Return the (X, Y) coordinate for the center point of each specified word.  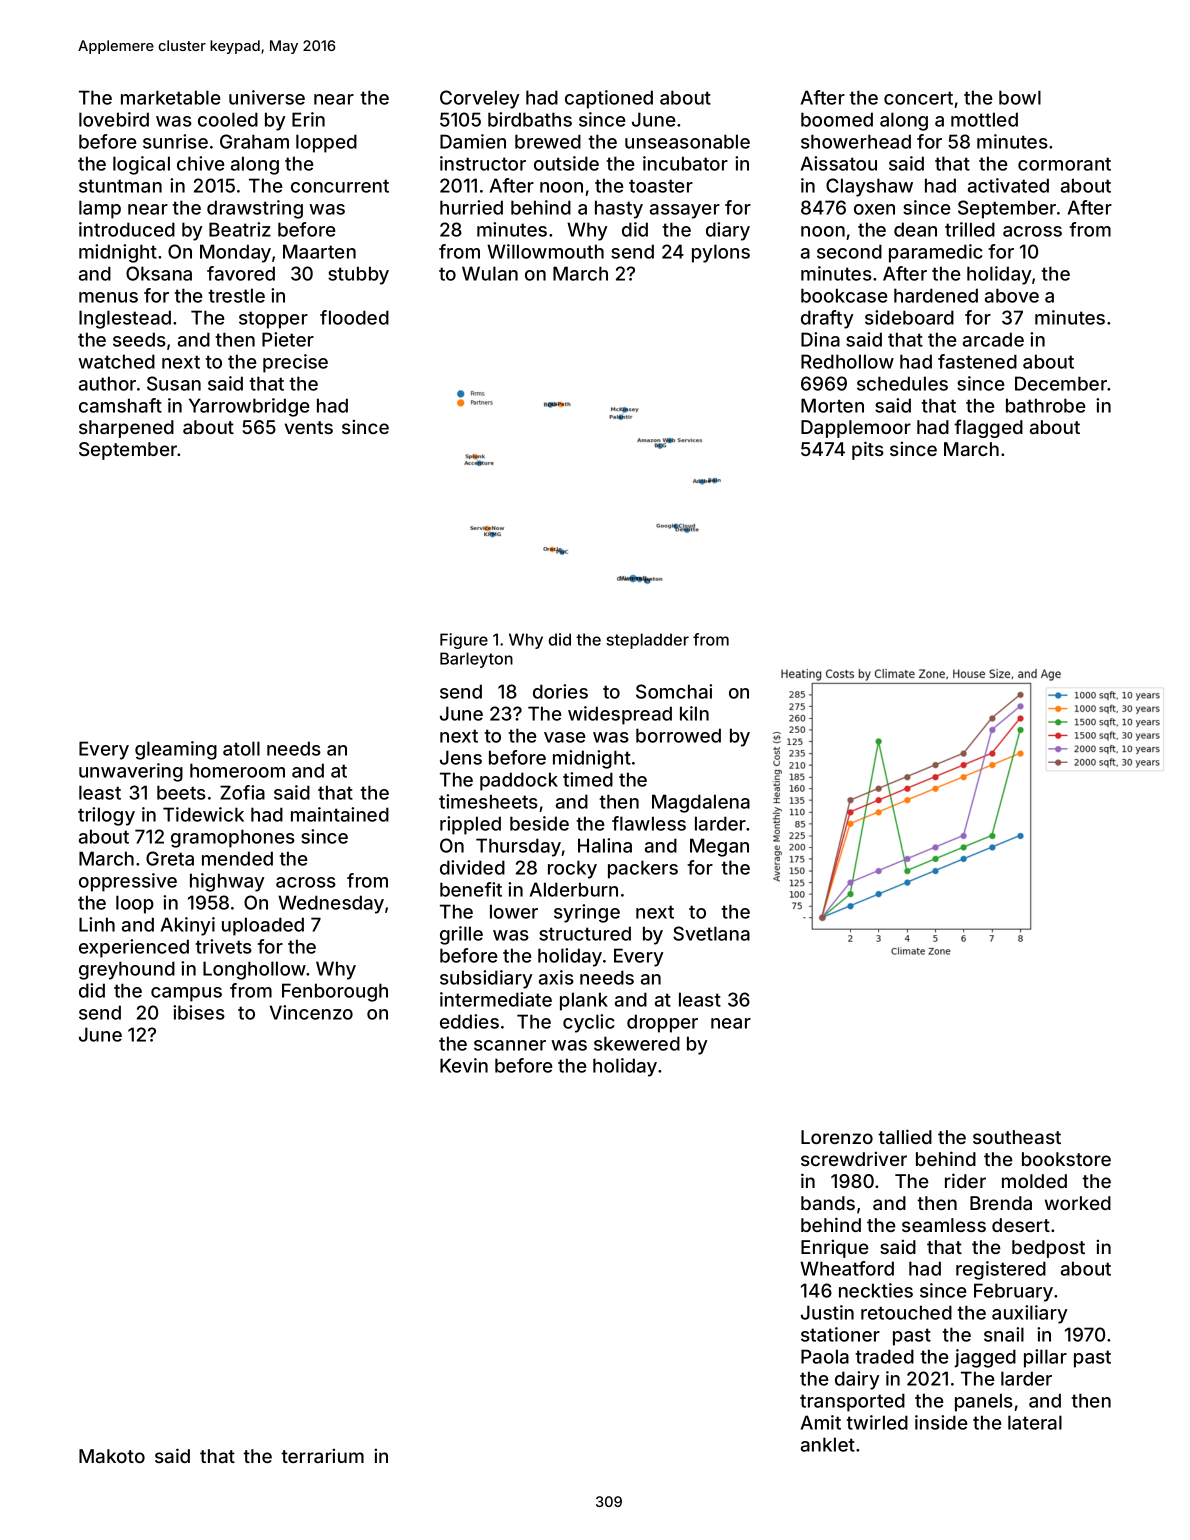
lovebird (114, 119)
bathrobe (1046, 405)
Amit (821, 1422)
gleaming (176, 750)
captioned (609, 99)
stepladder (647, 641)
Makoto (112, 1456)
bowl (1020, 97)
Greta (170, 858)
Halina (605, 845)
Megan (719, 847)
